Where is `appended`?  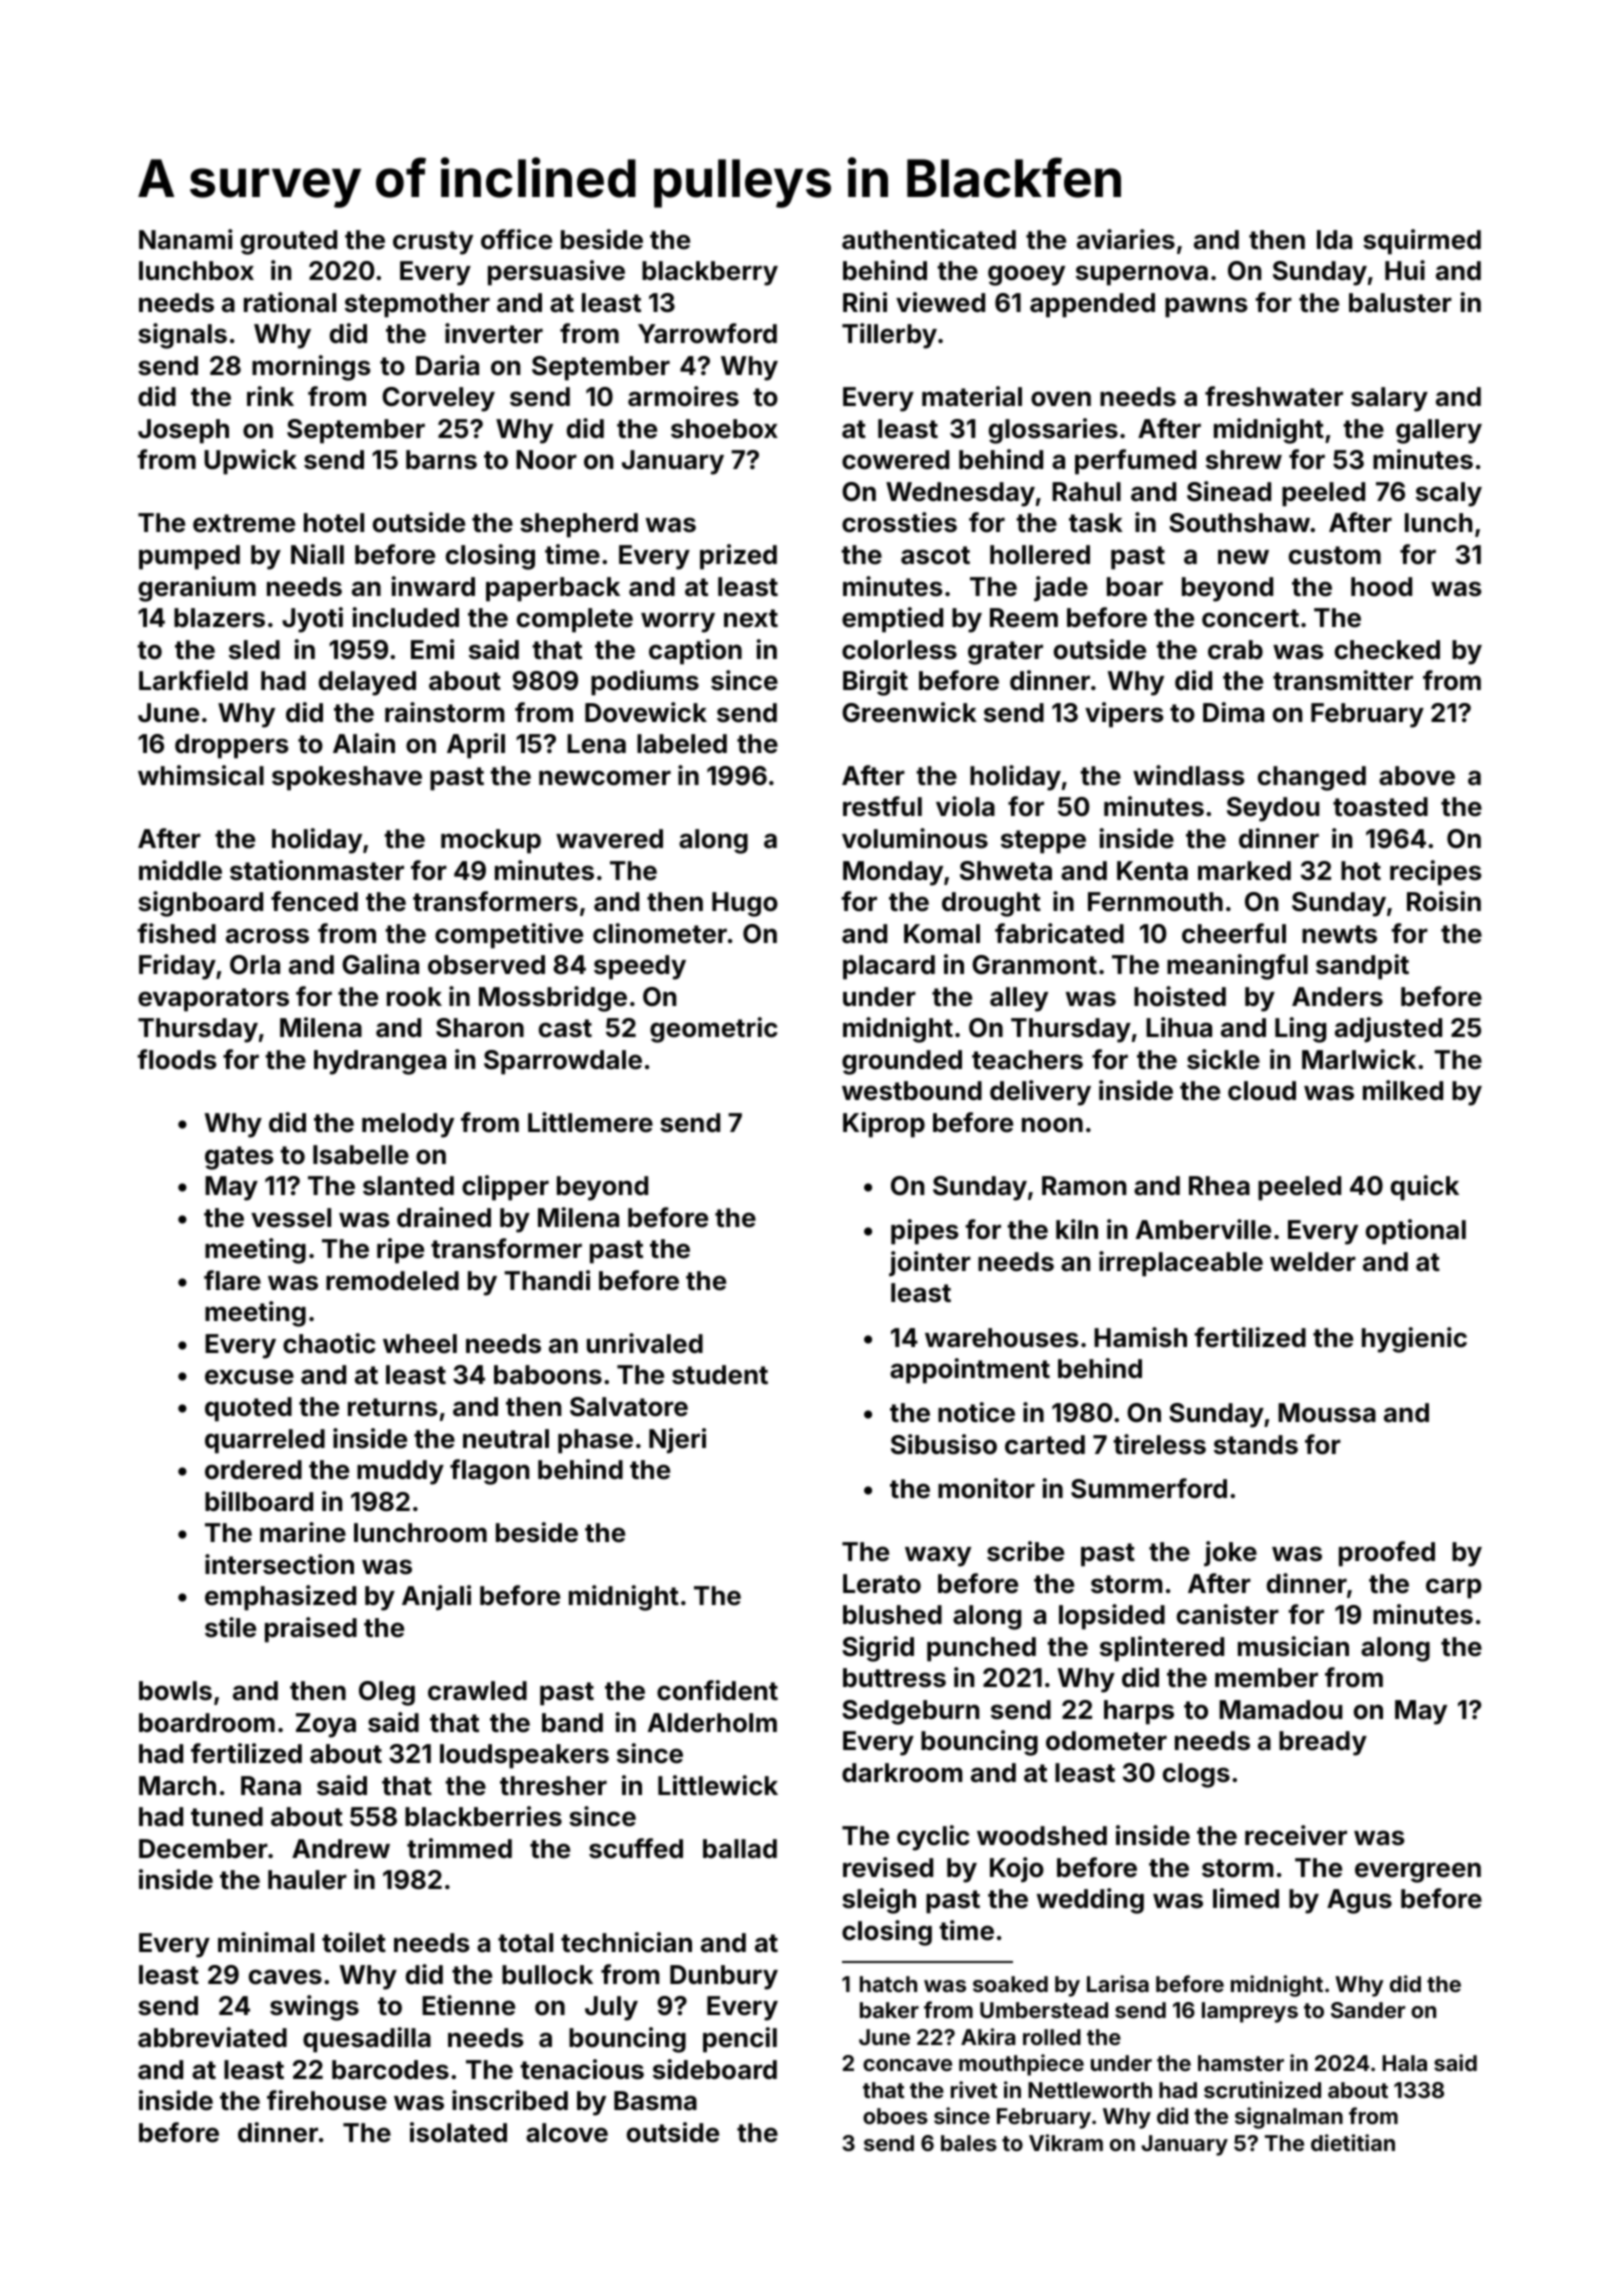 appended is located at coordinates (1092, 305).
